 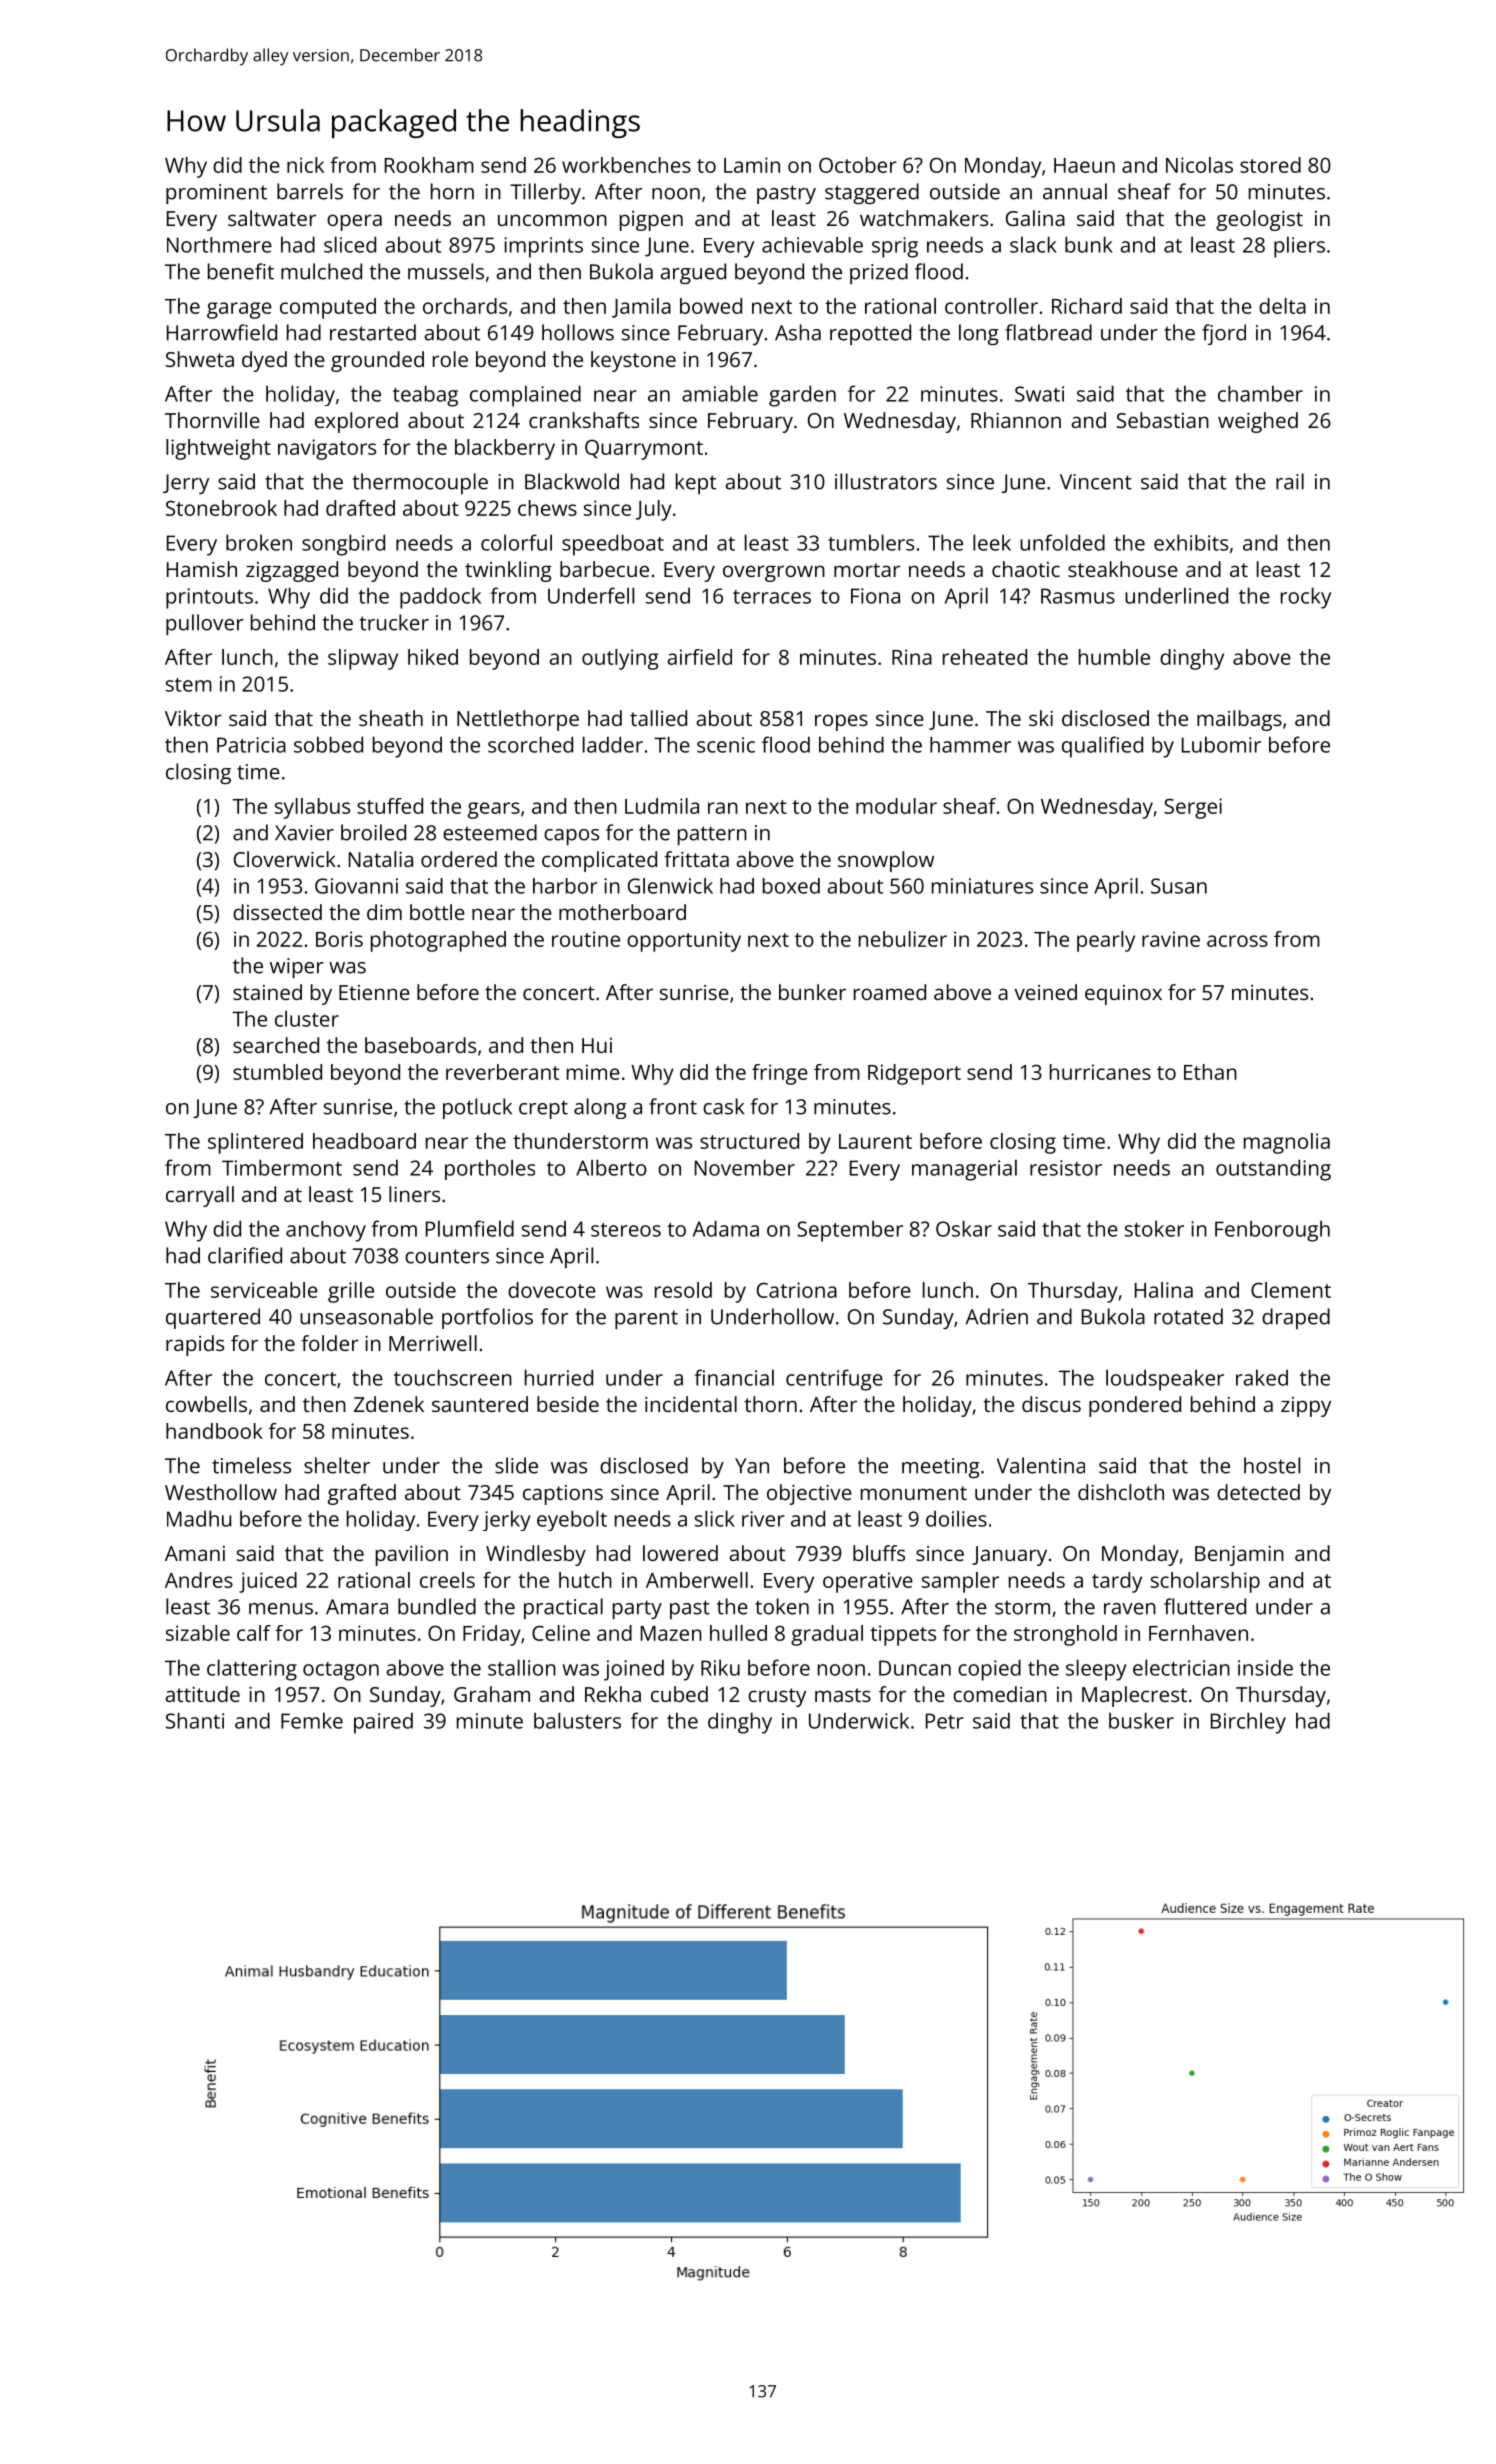 I want to click on rotated, so click(x=1188, y=1316).
